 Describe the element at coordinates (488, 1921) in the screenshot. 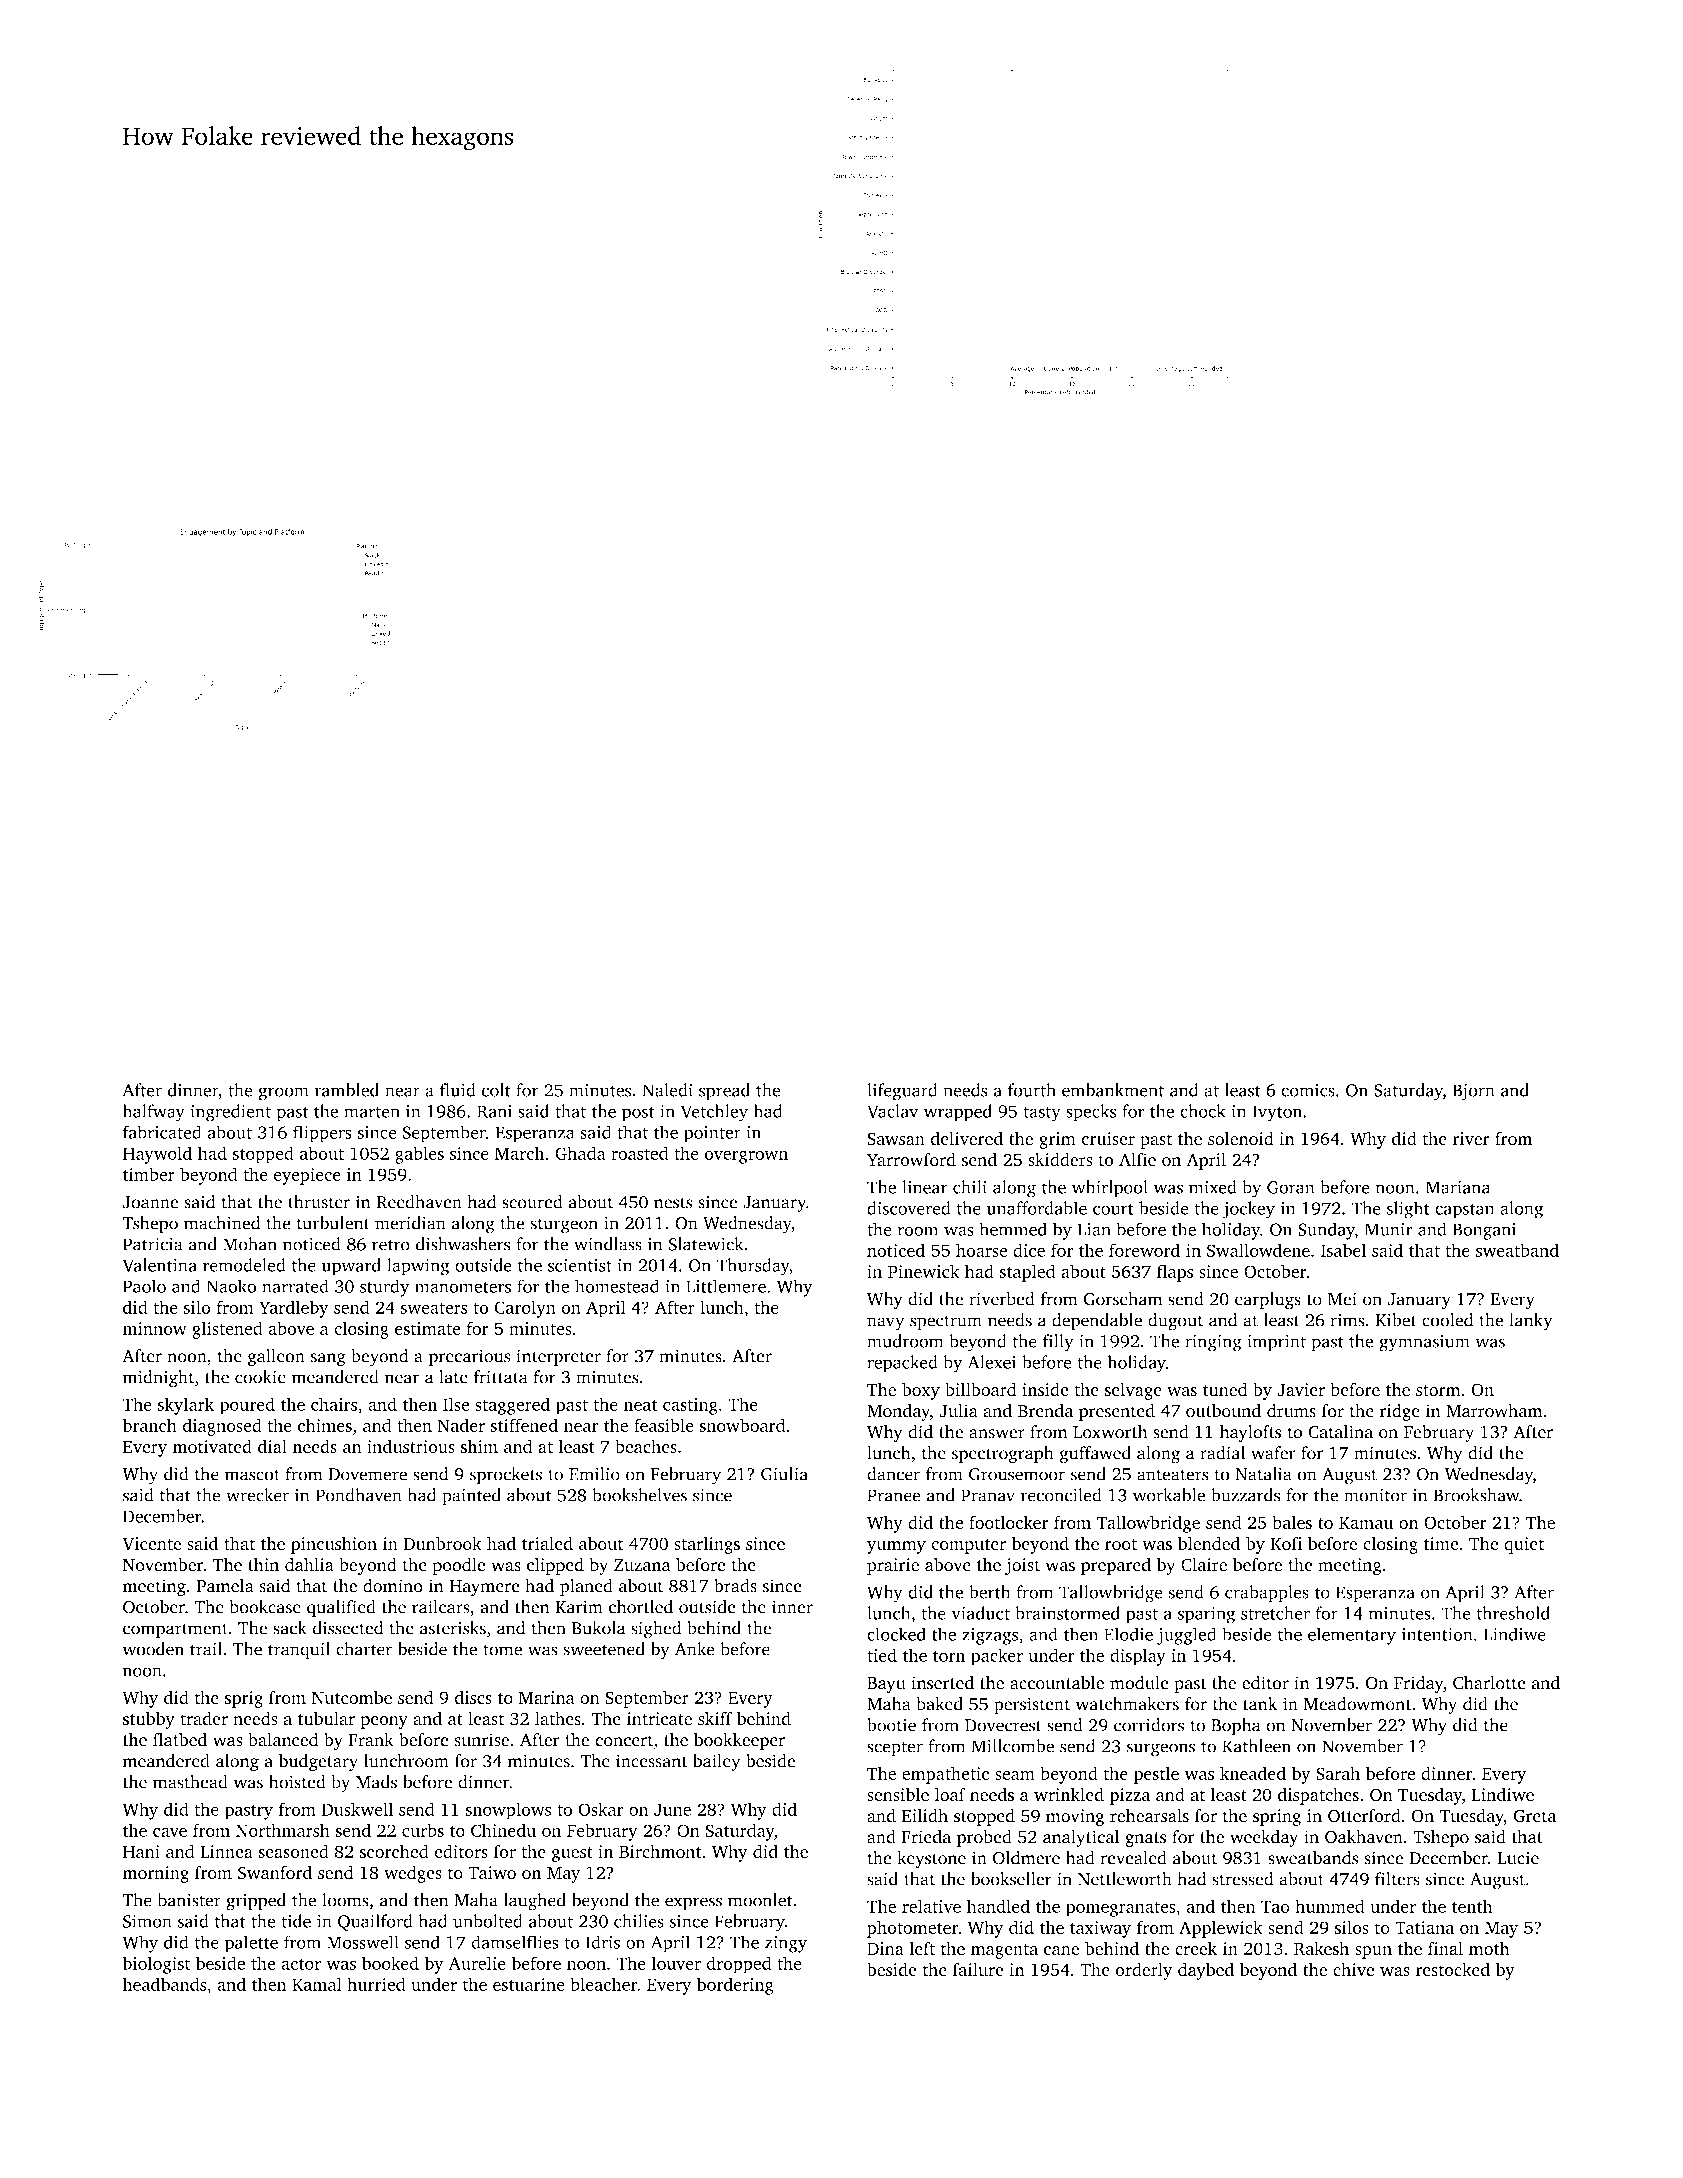

I see `unbolted` at that location.
